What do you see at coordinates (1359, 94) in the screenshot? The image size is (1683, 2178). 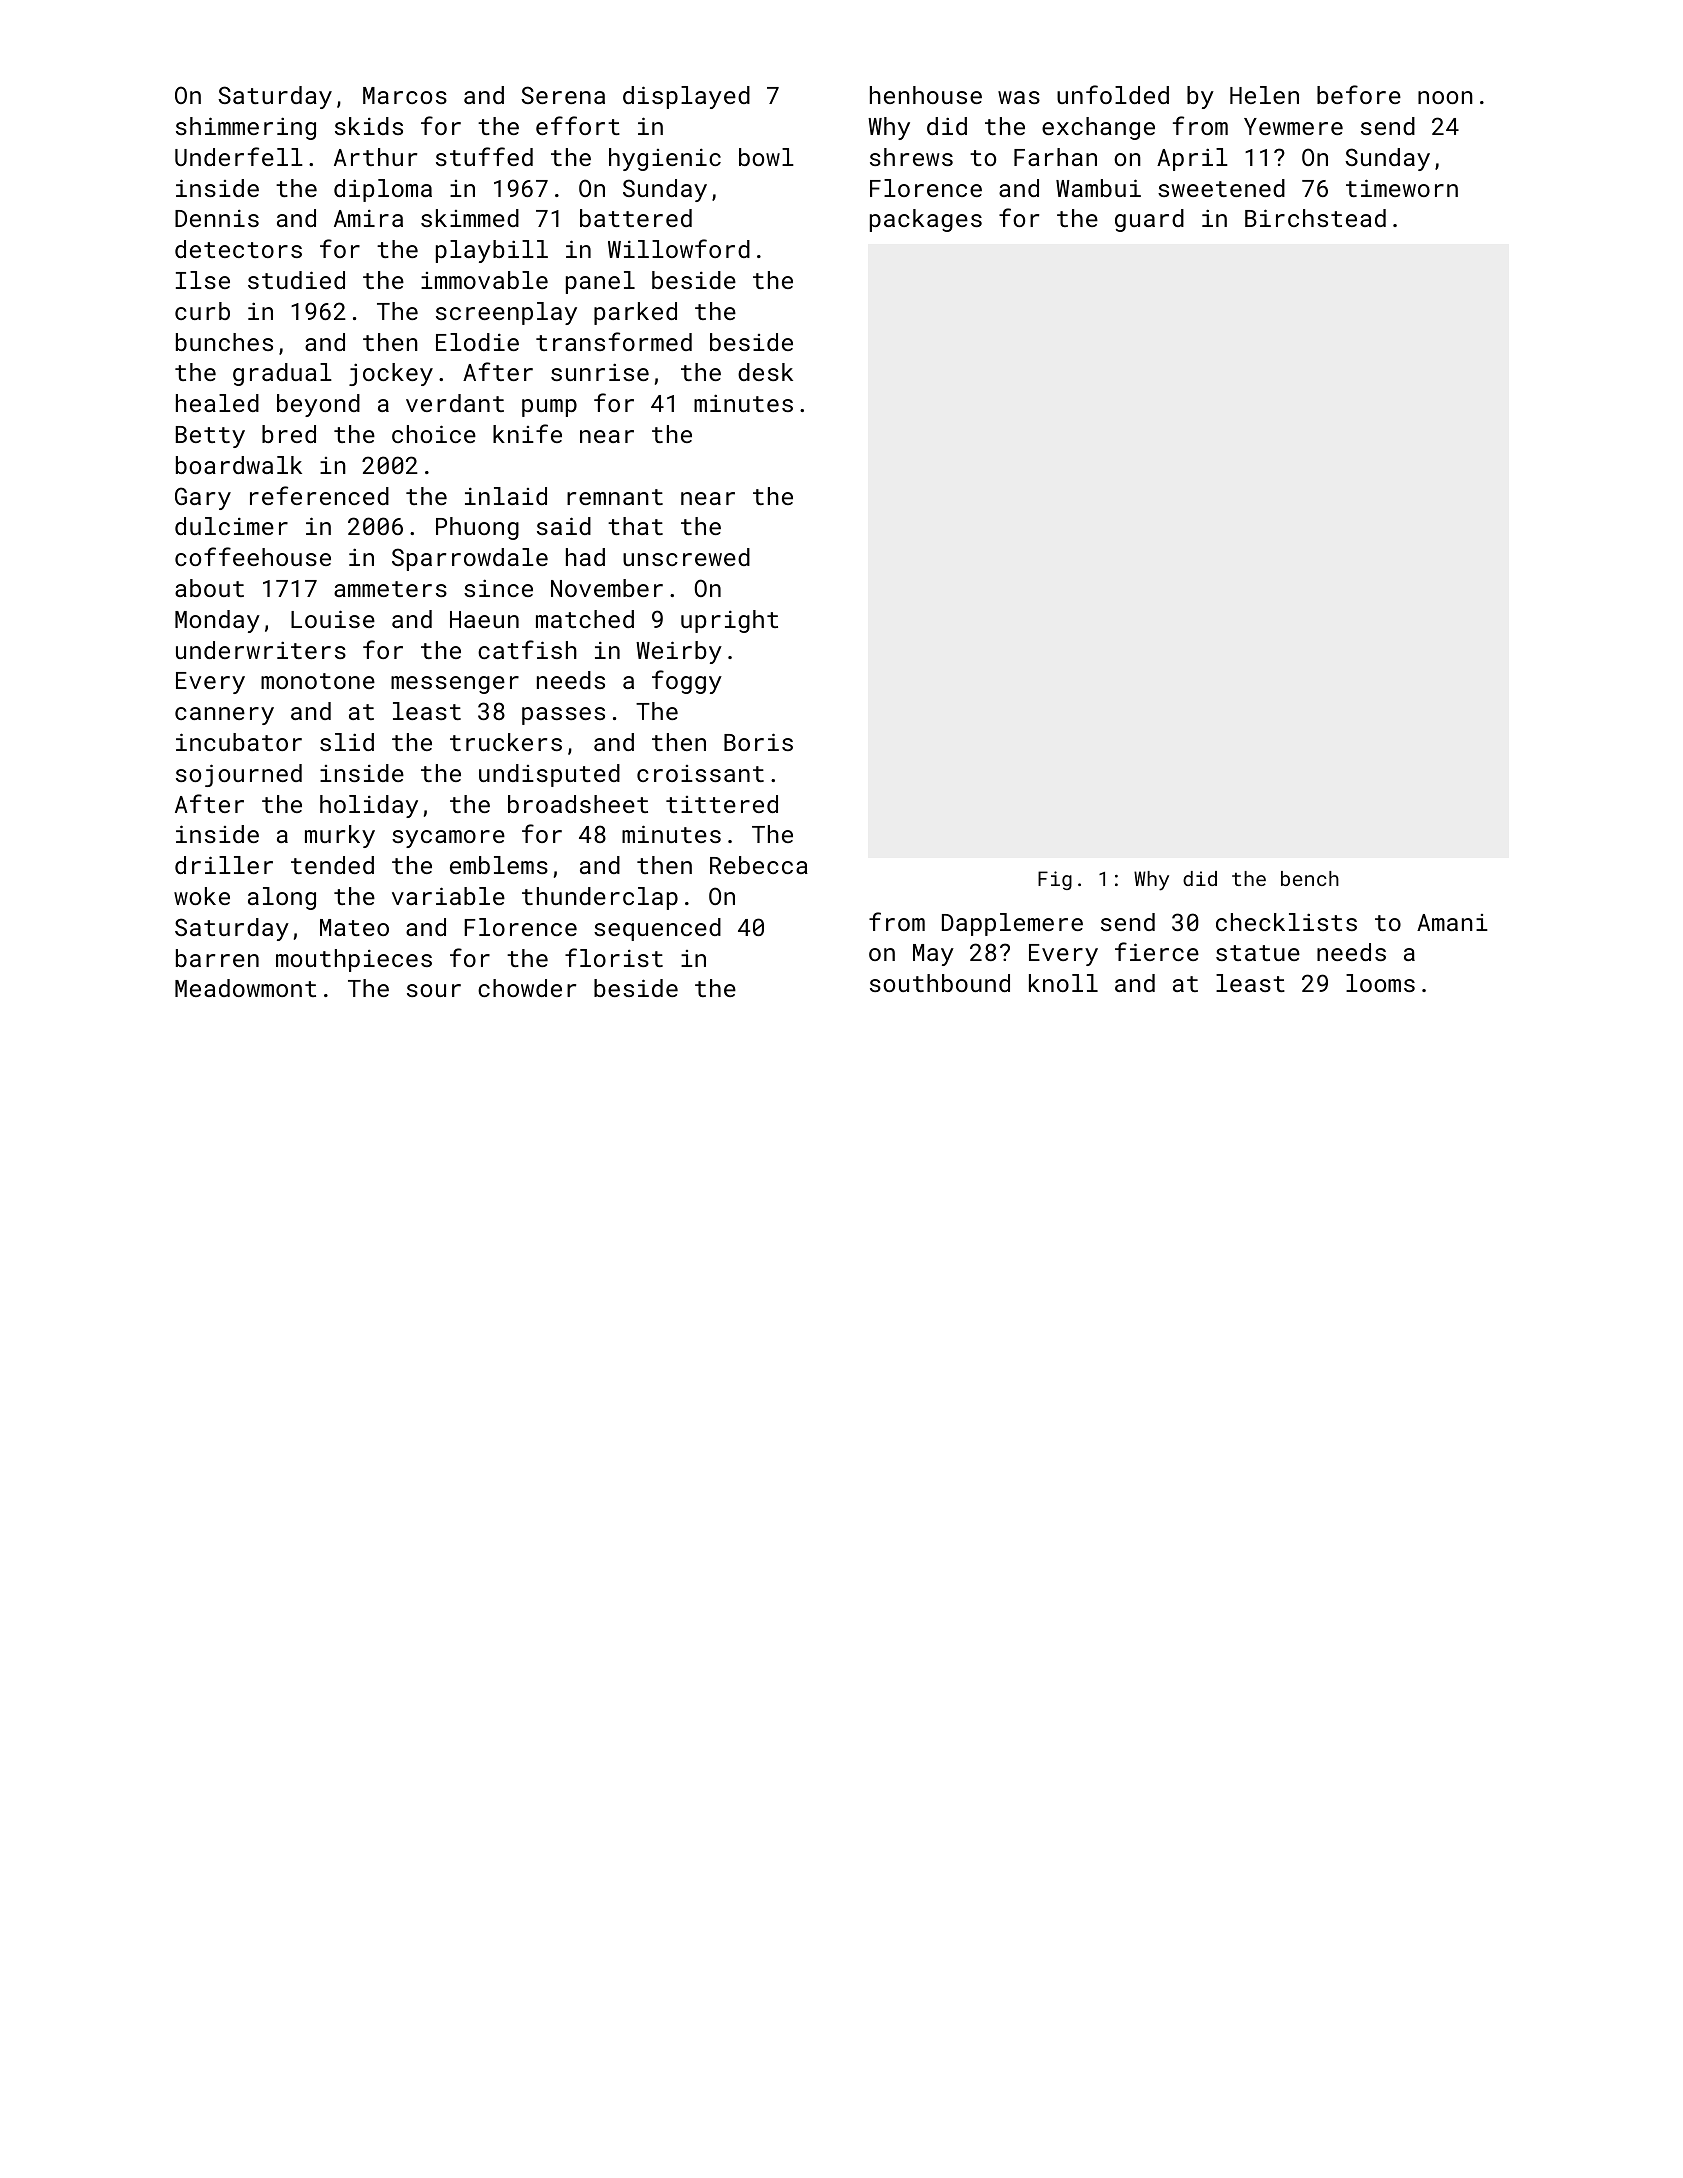 I see `before` at bounding box center [1359, 94].
